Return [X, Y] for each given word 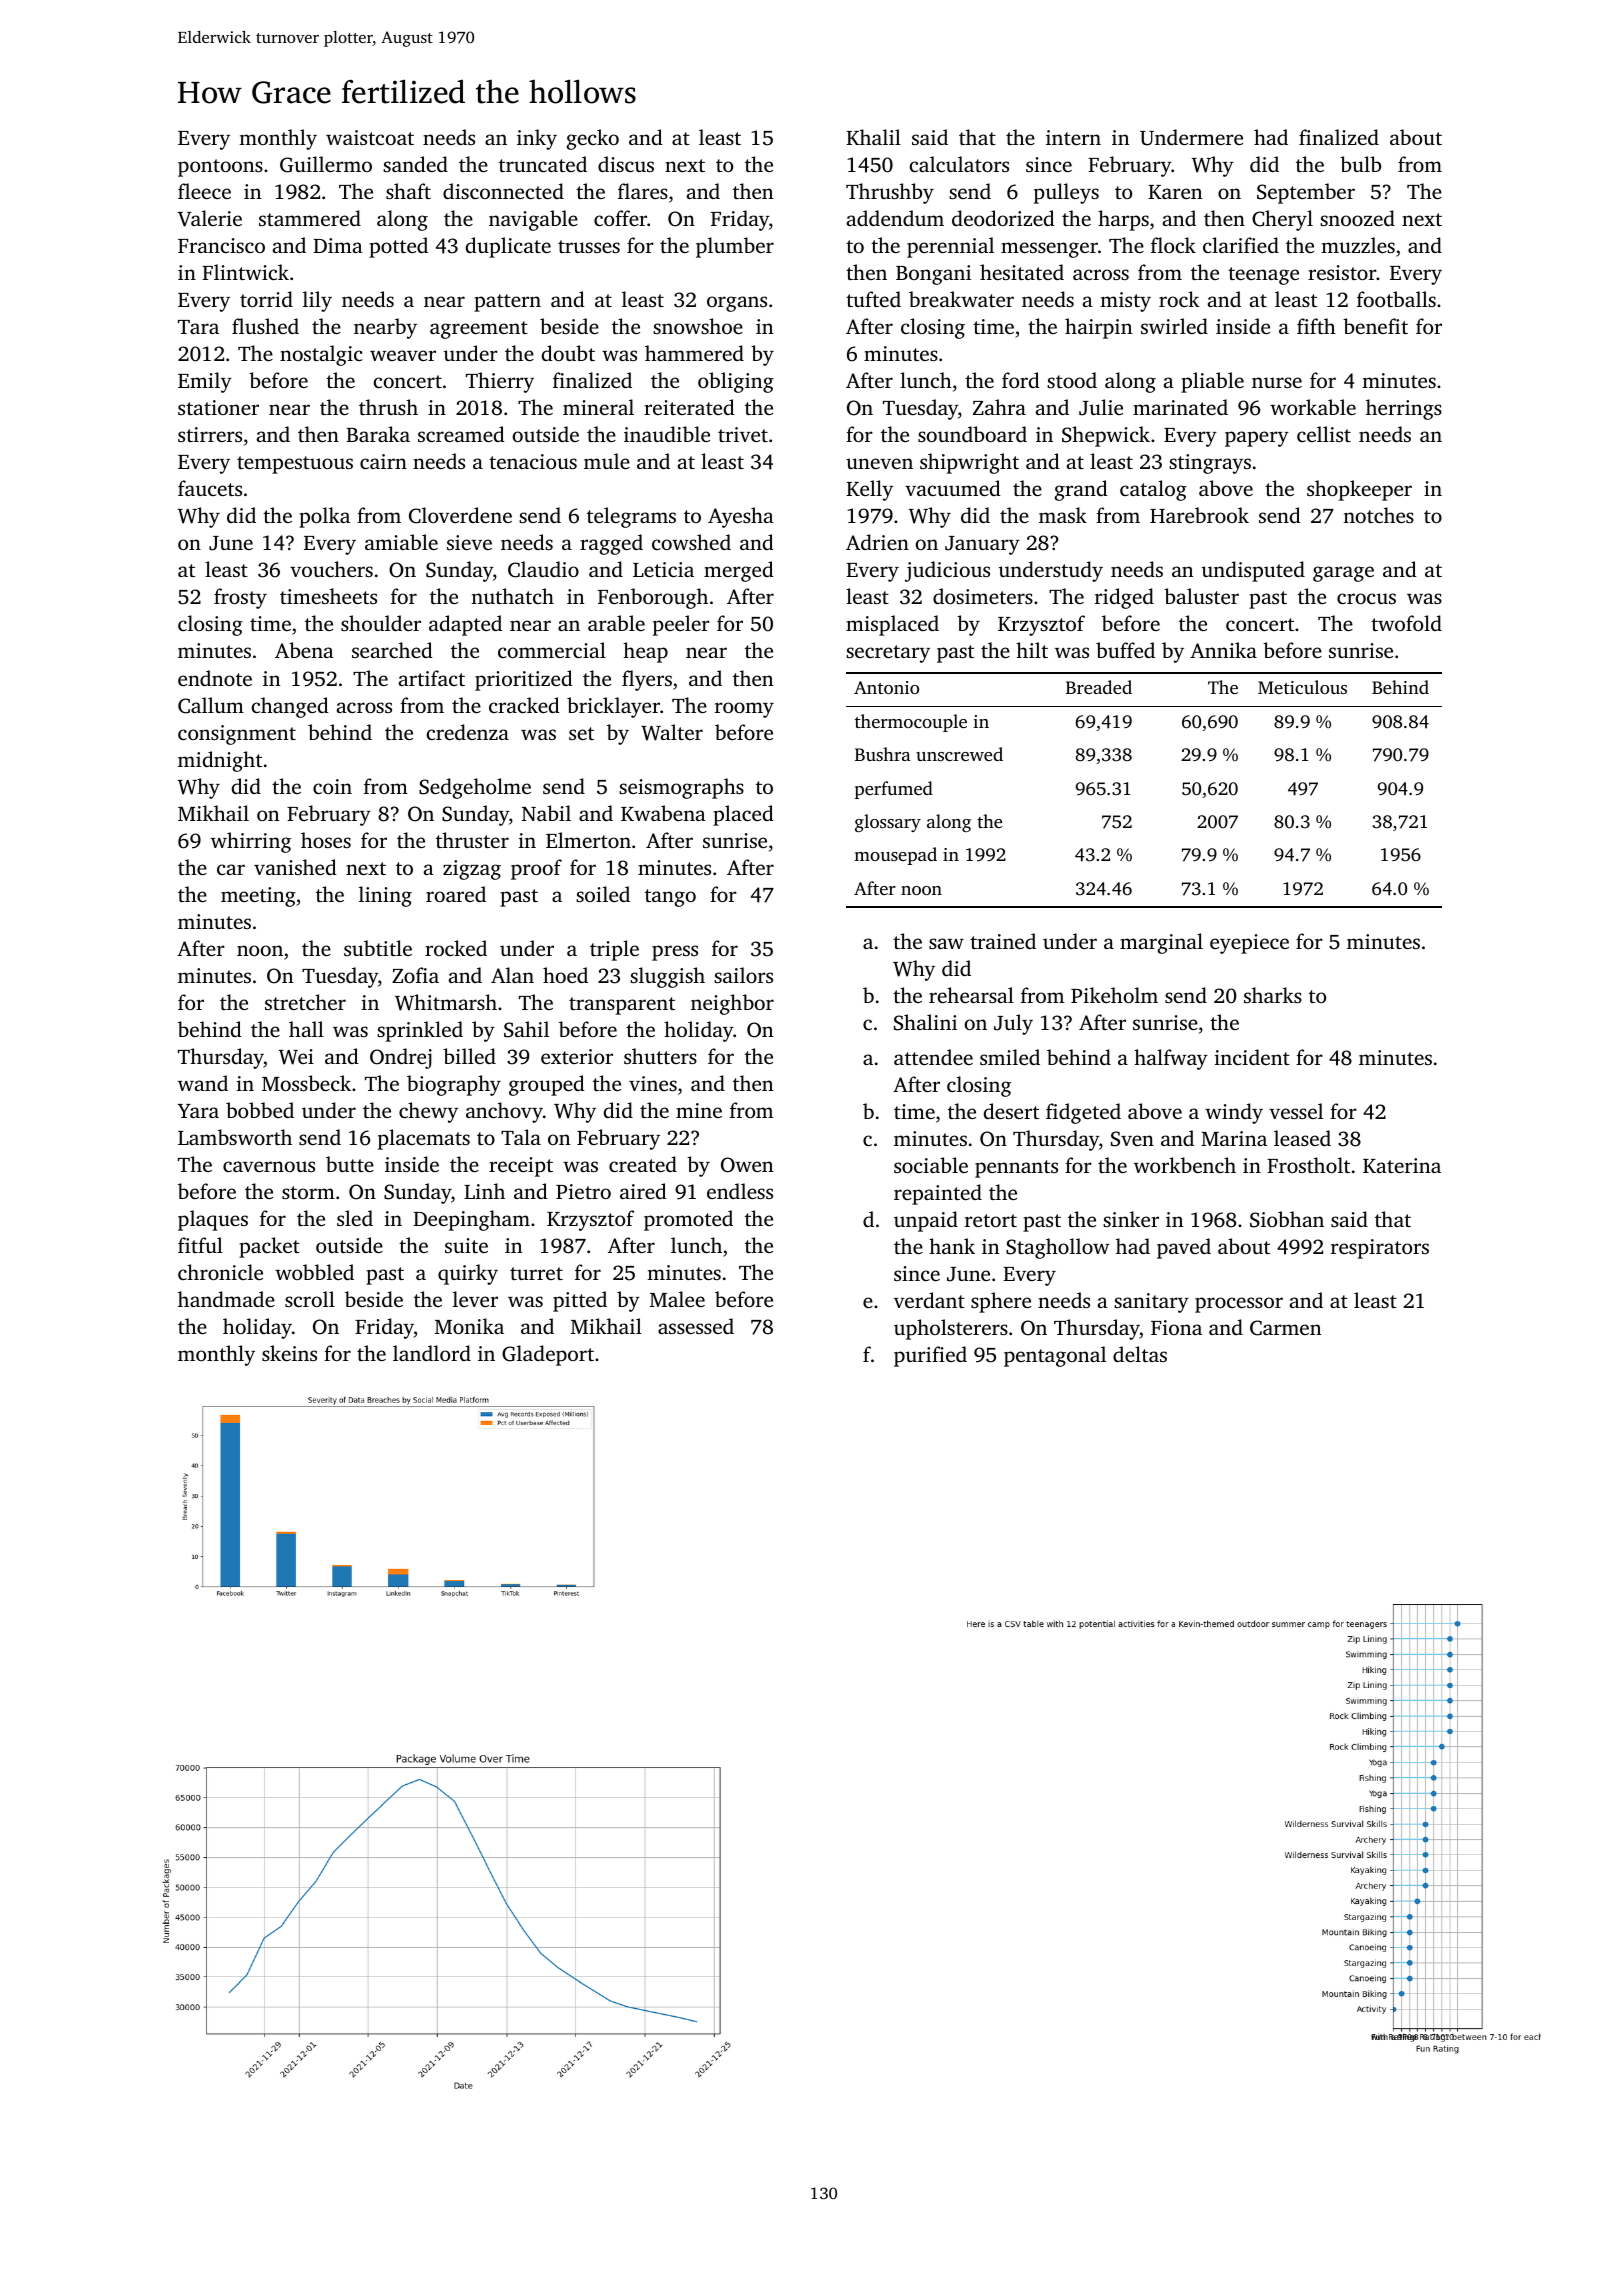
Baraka [378, 434]
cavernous [269, 1166]
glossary [888, 823]
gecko [593, 139]
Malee [677, 1299]
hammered [694, 353]
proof [536, 869]
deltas [1140, 1354]
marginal [1161, 943]
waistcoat [370, 137]
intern [1073, 137]
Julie [1101, 407]
